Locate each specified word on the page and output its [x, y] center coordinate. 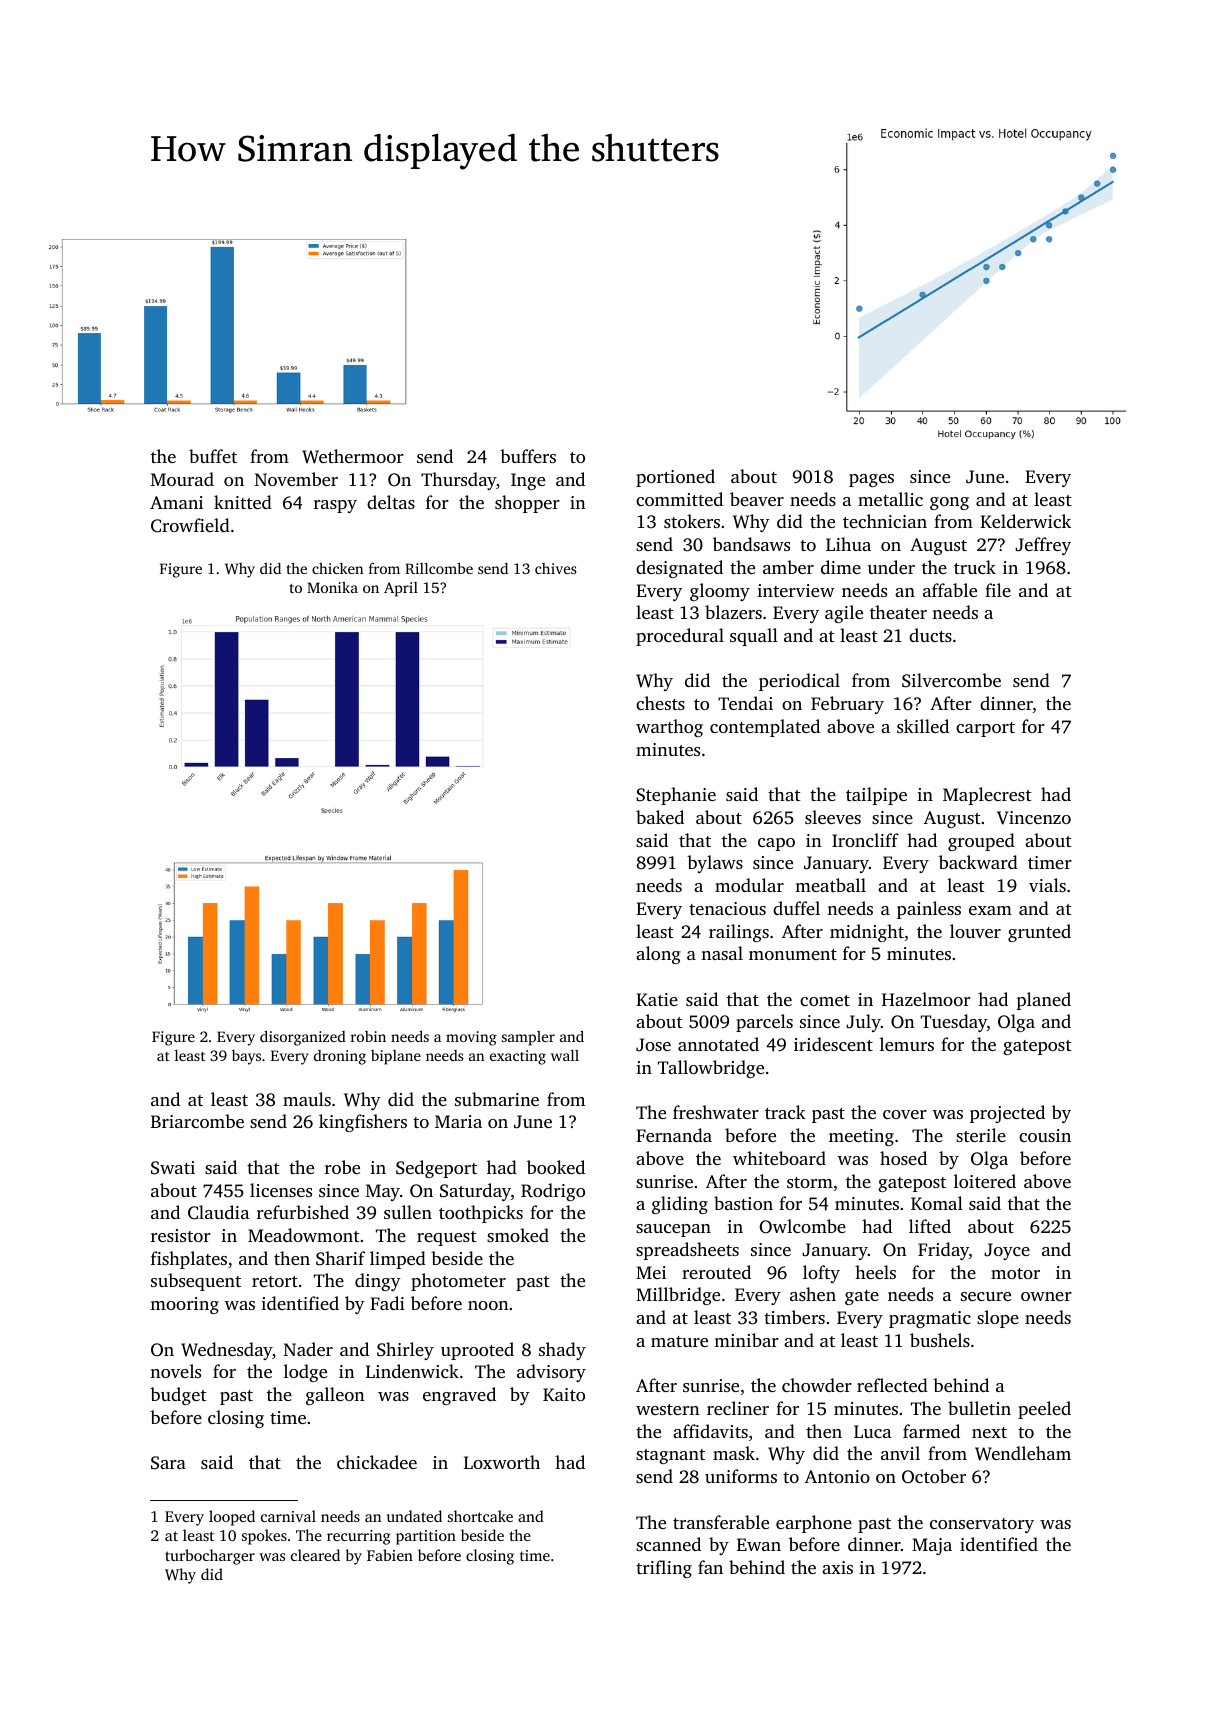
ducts [930, 635]
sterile [981, 1135]
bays [246, 1057]
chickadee [377, 1462]
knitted [243, 502]
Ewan [759, 1544]
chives [556, 568]
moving [471, 1038]
